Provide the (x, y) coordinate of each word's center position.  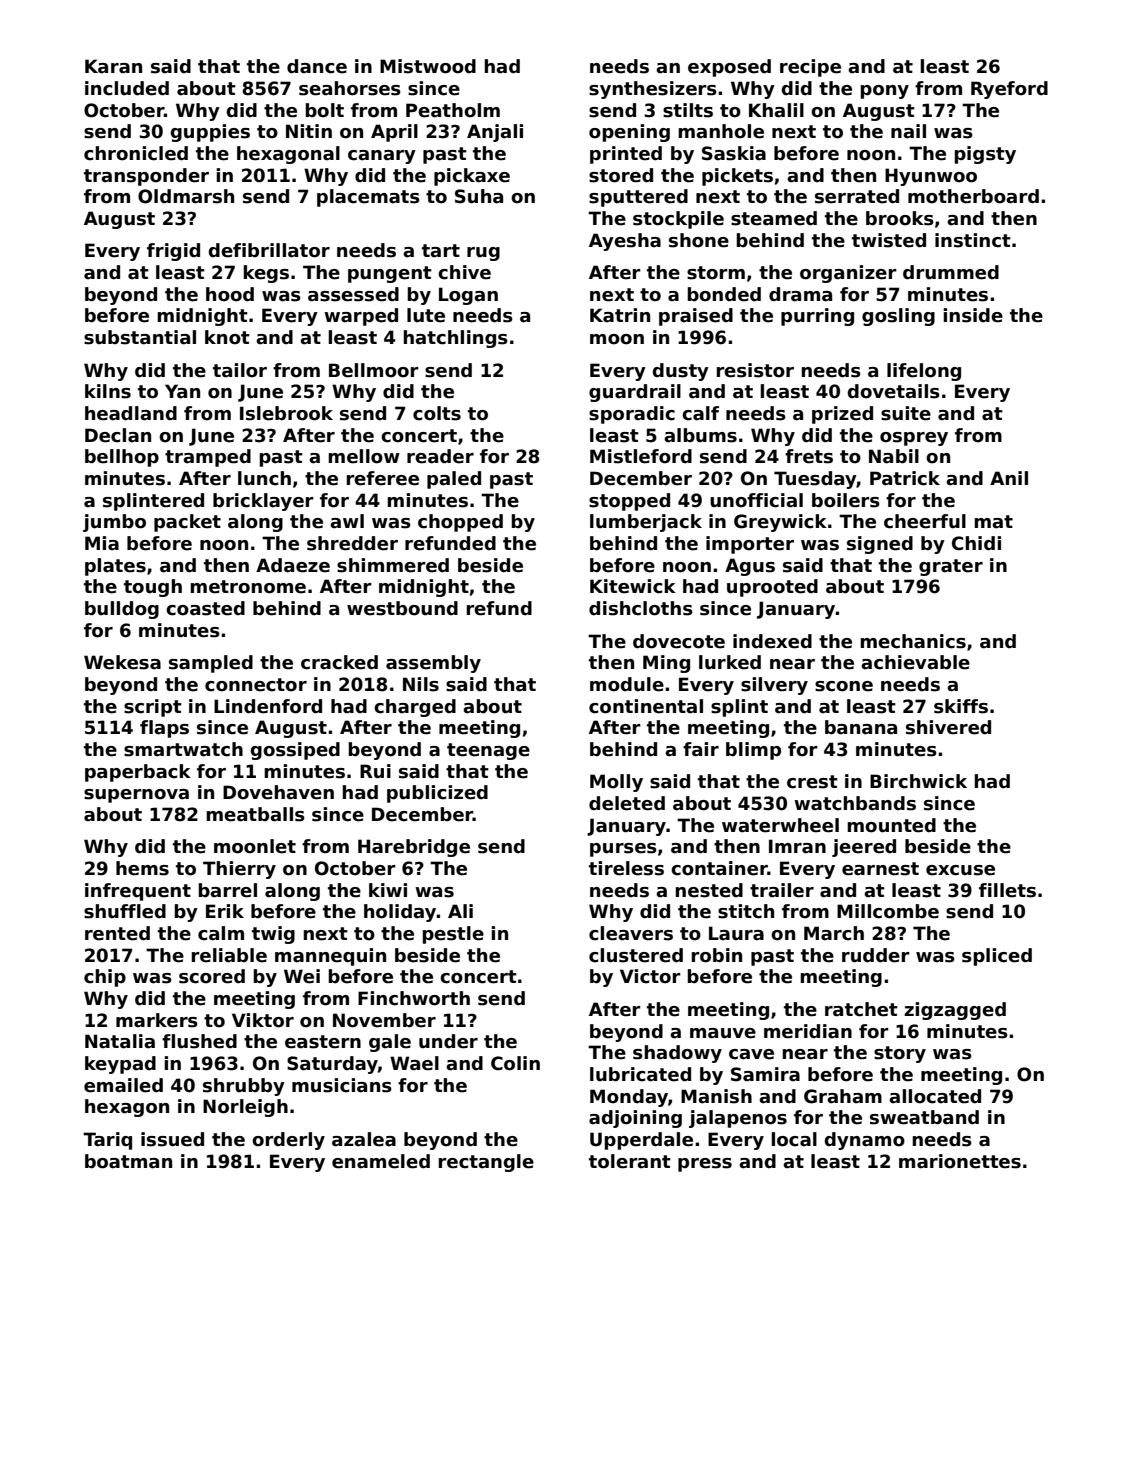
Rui (375, 771)
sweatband (924, 1117)
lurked (730, 662)
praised (696, 317)
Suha (479, 196)
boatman (128, 1161)
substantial (140, 337)
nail (908, 131)
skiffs (961, 706)
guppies (210, 133)
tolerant (630, 1161)
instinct (973, 240)
